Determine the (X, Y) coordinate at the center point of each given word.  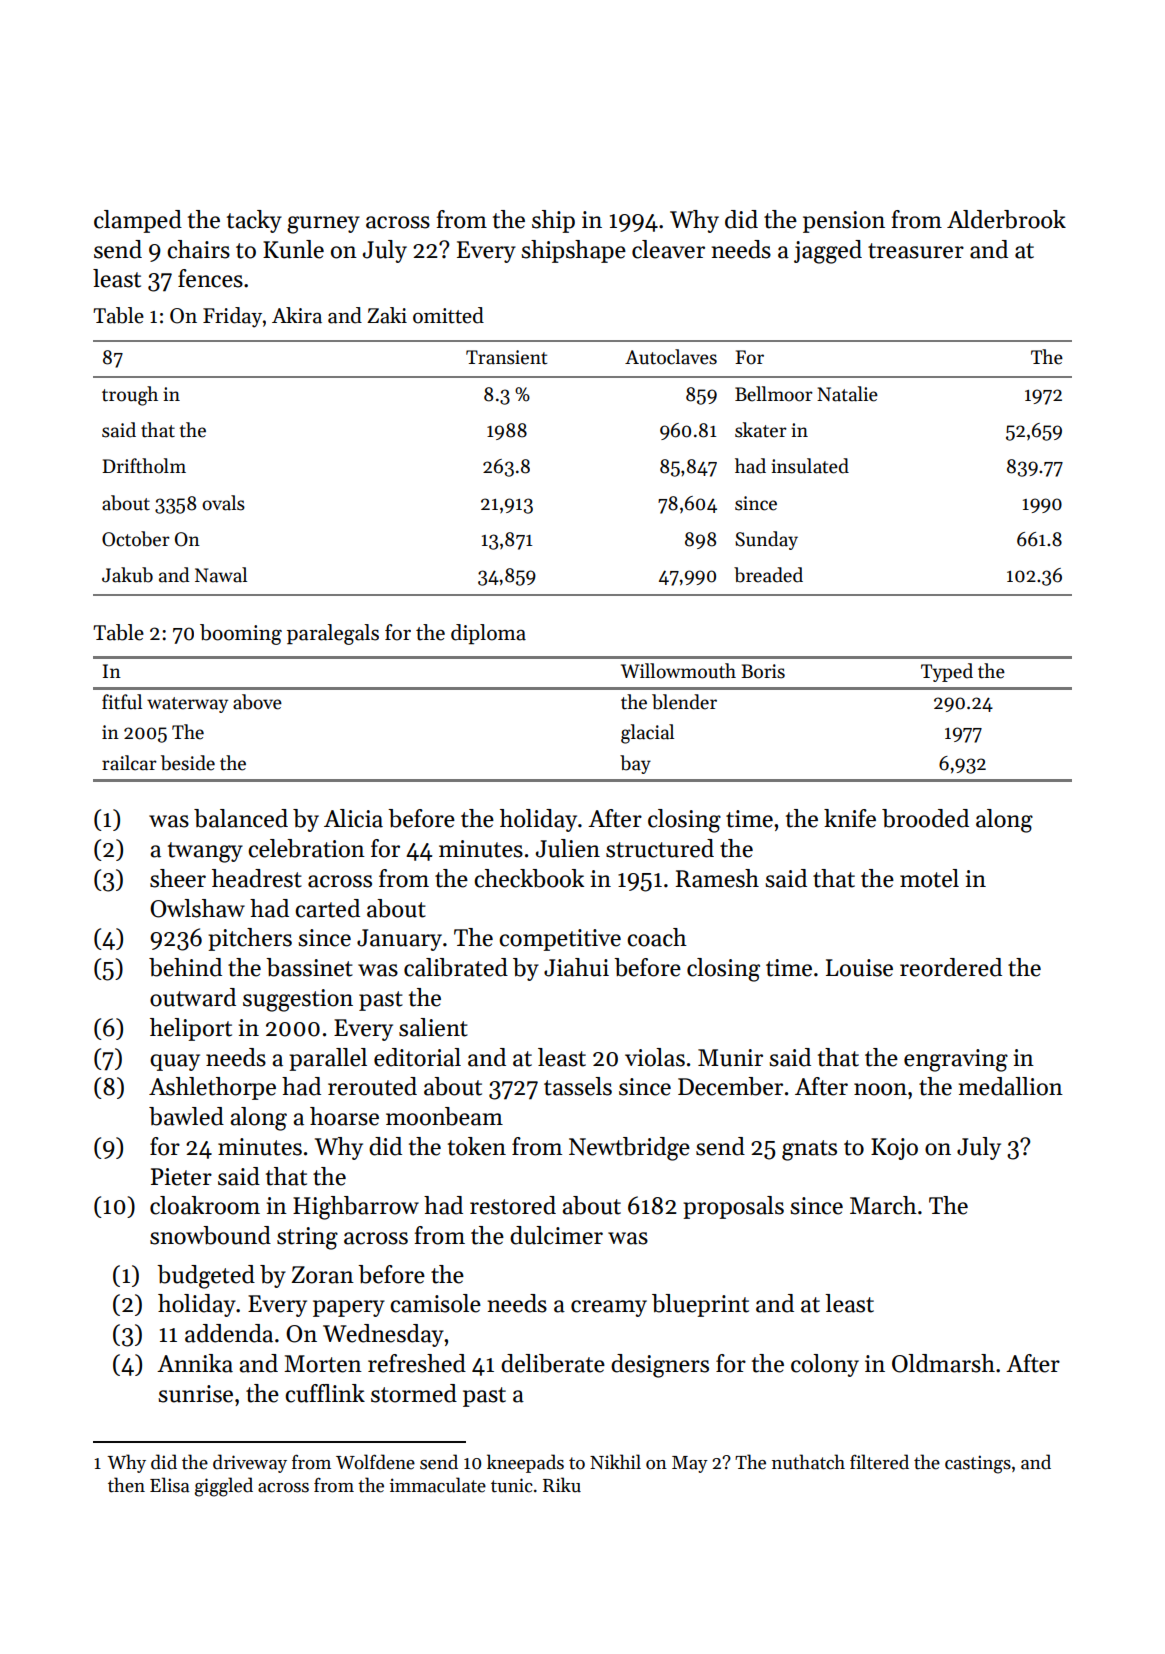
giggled (224, 1487)
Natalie (847, 394)
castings (978, 1464)
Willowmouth (678, 671)
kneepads (525, 1463)
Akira (297, 315)
